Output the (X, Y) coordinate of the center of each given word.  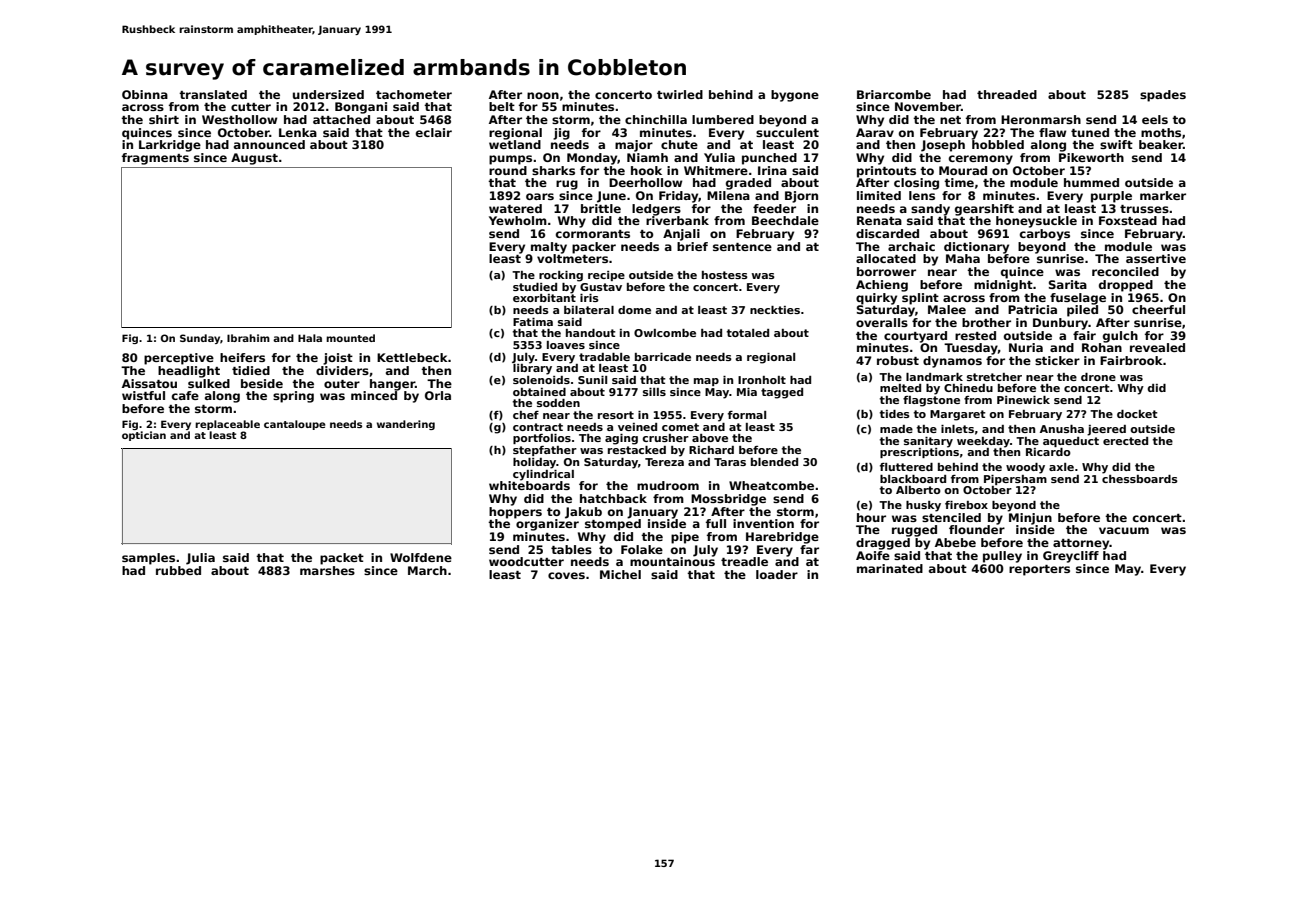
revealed (1157, 347)
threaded (1007, 94)
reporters (1039, 570)
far (809, 549)
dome (634, 310)
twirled (680, 94)
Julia (200, 559)
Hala (310, 338)
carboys (1045, 235)
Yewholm (518, 220)
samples (148, 559)
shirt (164, 119)
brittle (601, 208)
